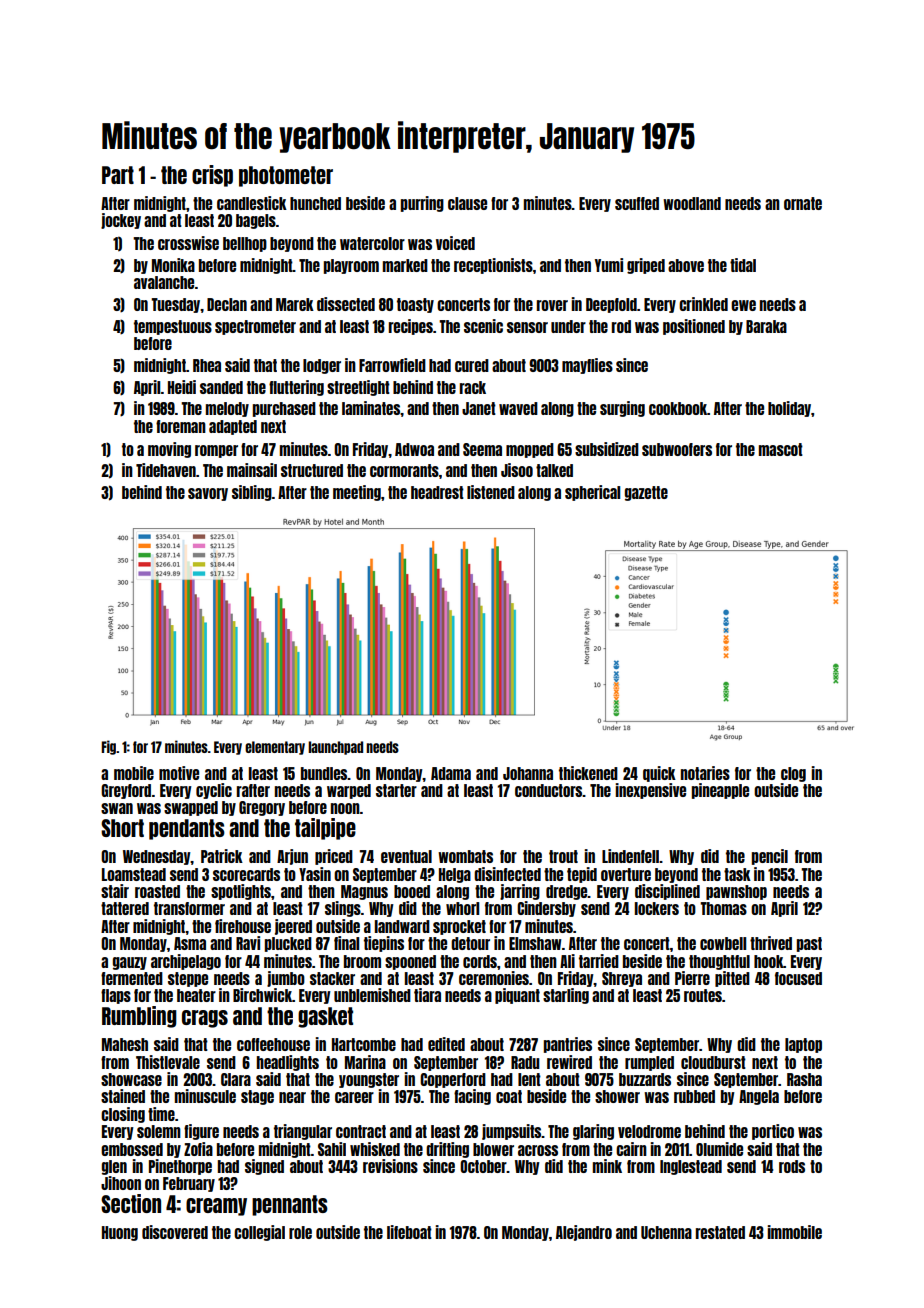 This screenshot has height=1308, width=924. Describe the element at coordinates (803, 203) in the screenshot. I see `ornate` at that location.
